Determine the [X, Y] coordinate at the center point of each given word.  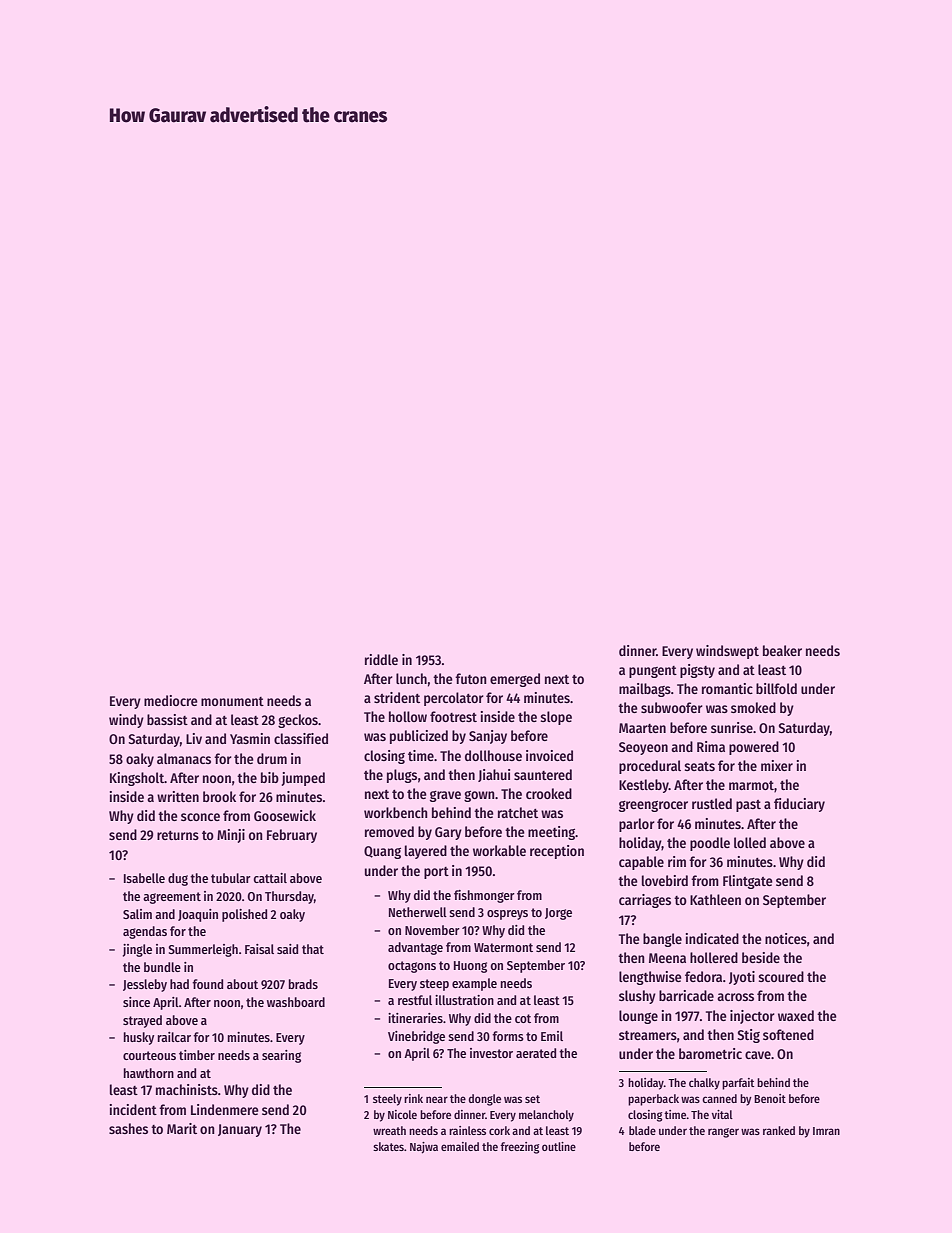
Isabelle [144, 878]
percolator [454, 699]
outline [559, 1146]
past [748, 806]
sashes [128, 1128]
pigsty [697, 671]
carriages [645, 901]
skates [388, 1146]
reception [557, 852]
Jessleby [145, 985]
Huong [470, 967]
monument [232, 701]
